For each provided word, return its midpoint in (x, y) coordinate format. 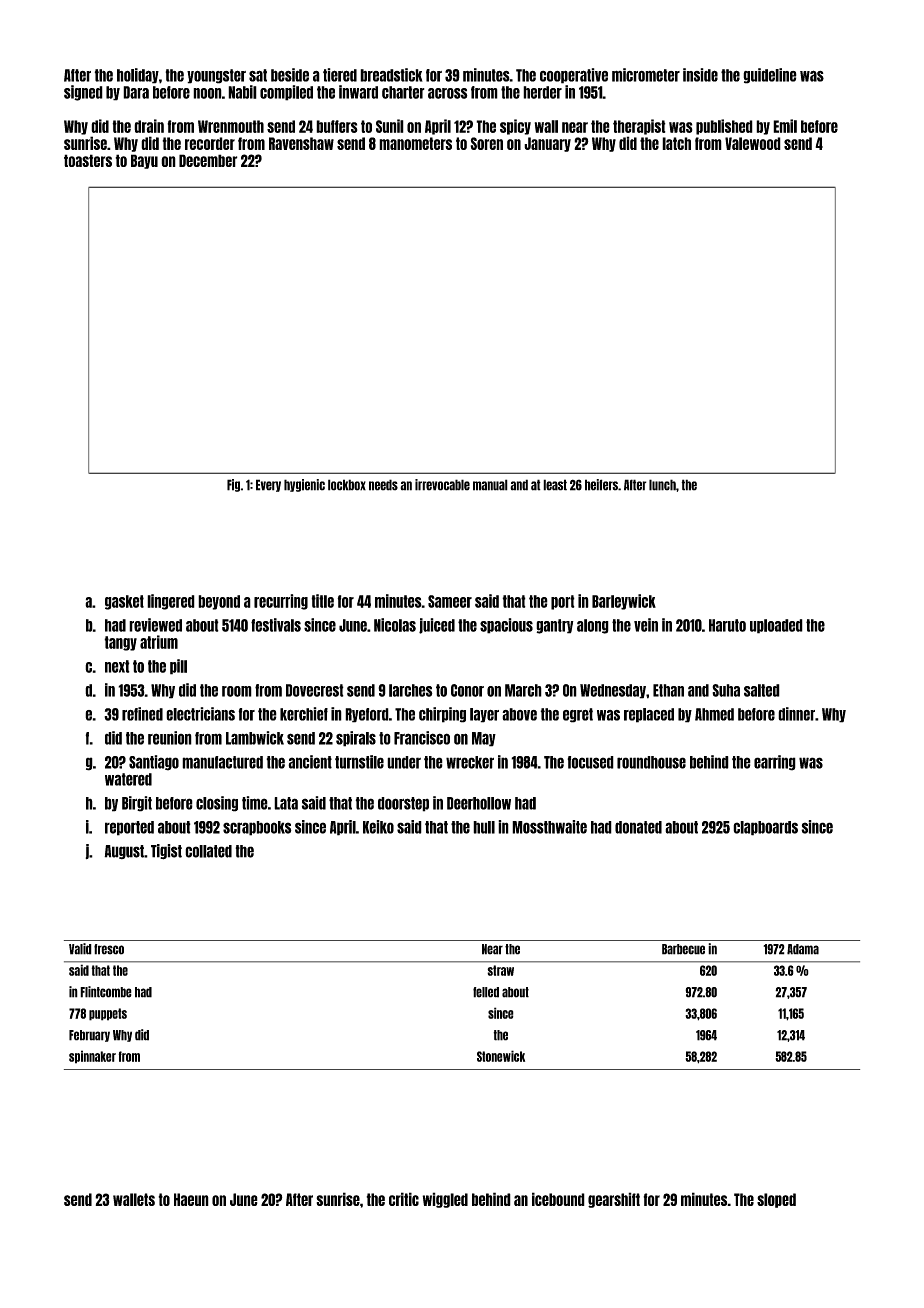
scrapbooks (257, 828)
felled (486, 992)
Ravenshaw (301, 143)
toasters (88, 160)
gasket (124, 602)
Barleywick (624, 602)
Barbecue (683, 949)
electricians (200, 714)
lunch (662, 485)
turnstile (359, 762)
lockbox (347, 485)
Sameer (450, 601)
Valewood (753, 143)
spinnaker (92, 1057)
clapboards (765, 828)
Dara (136, 92)
